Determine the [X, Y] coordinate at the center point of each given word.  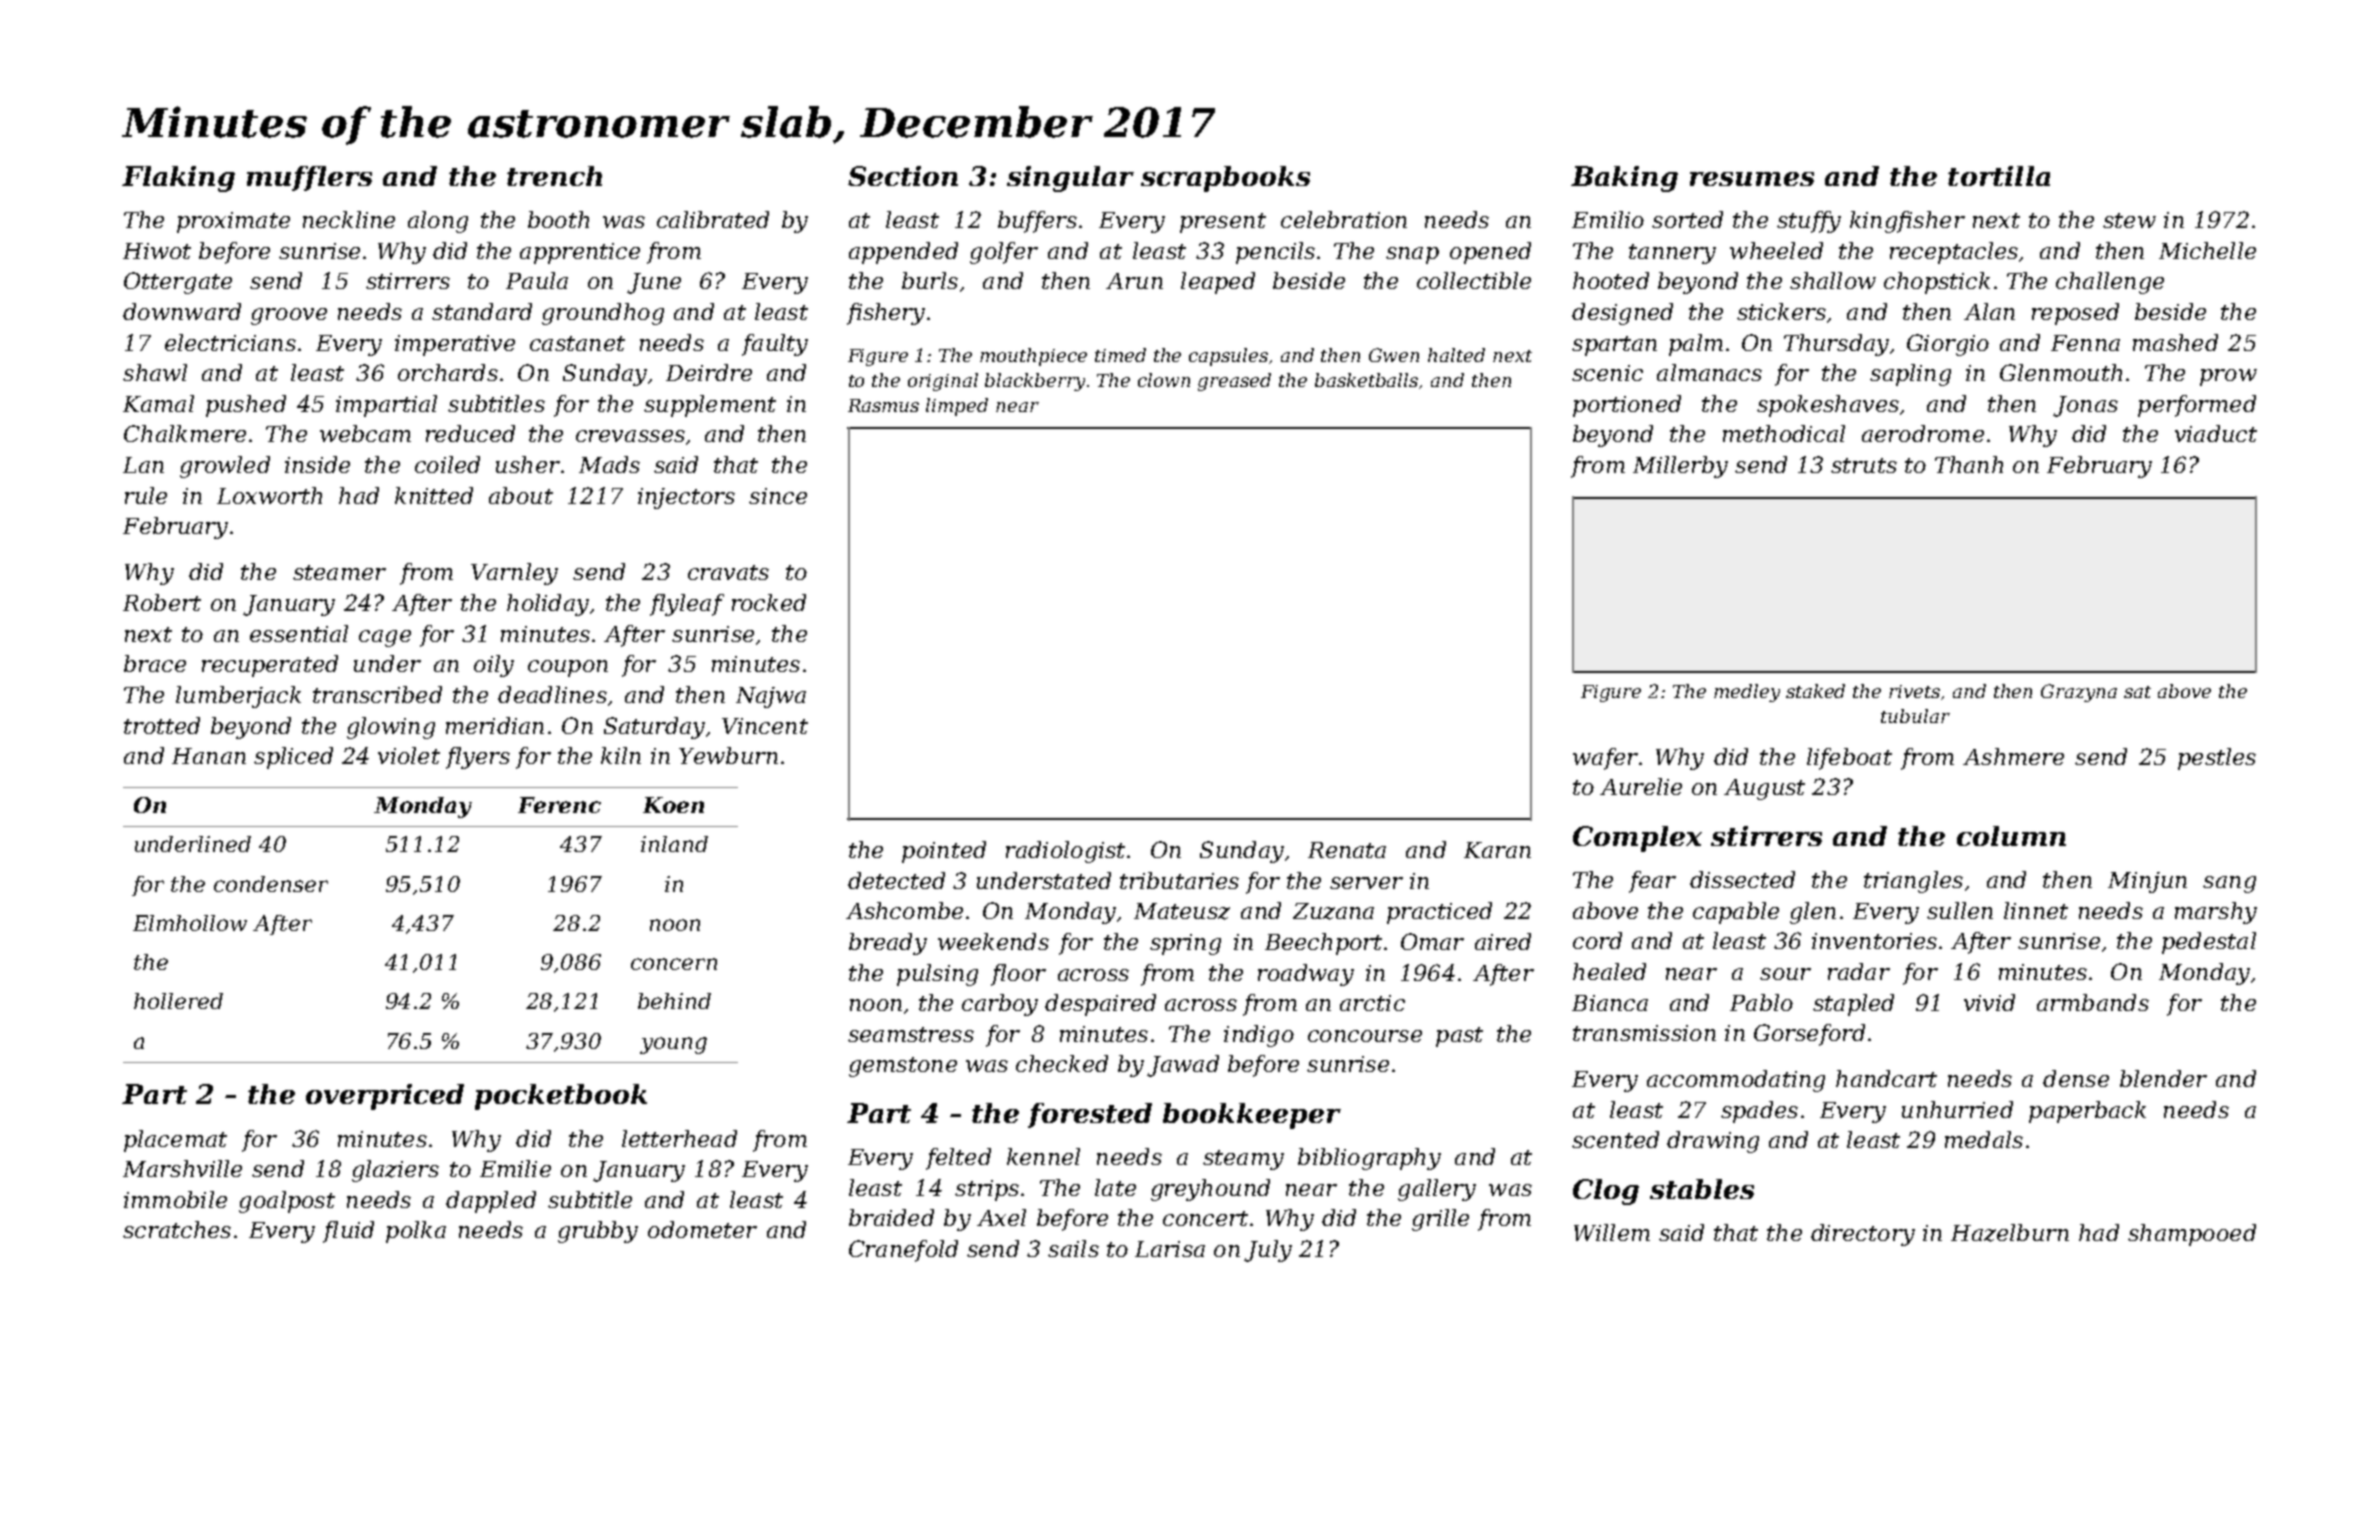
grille [1440, 1220]
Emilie [515, 1168]
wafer [1605, 759]
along [438, 222]
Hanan [209, 756]
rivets [1914, 691]
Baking [1624, 179]
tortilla [1999, 176]
